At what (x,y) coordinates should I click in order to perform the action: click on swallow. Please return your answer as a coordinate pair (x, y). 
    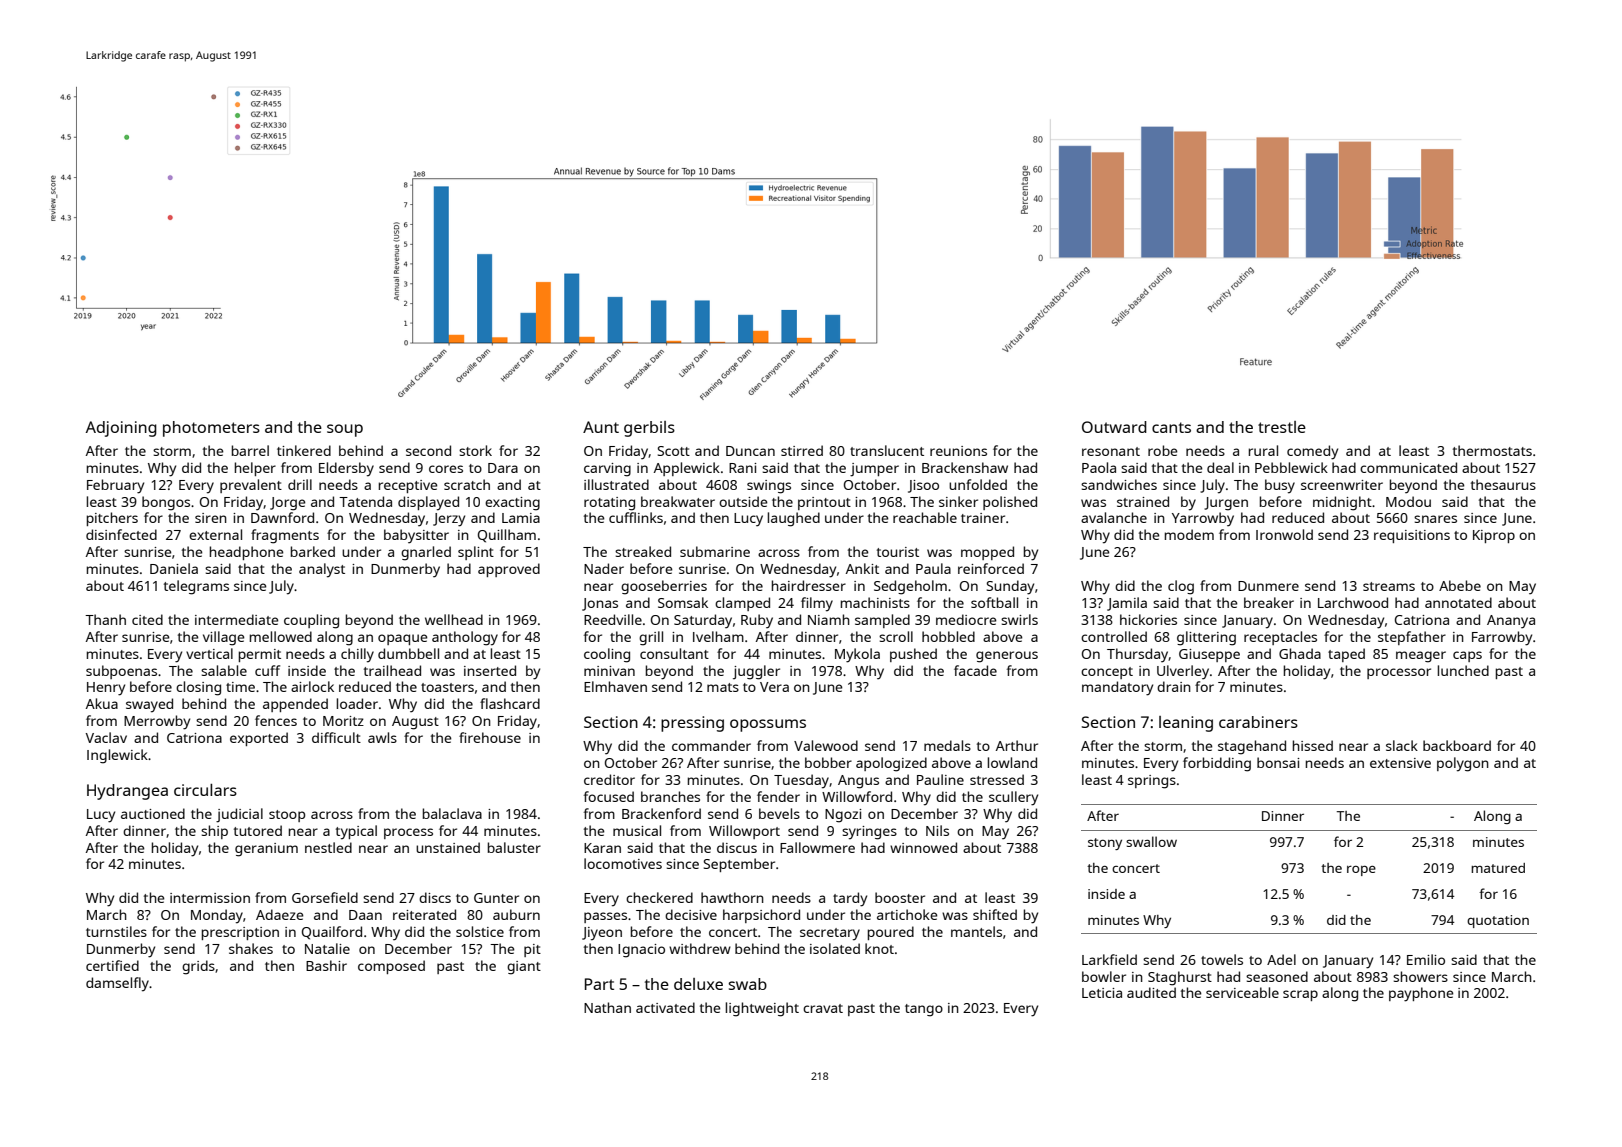
    Looking at the image, I should click on (1151, 841).
